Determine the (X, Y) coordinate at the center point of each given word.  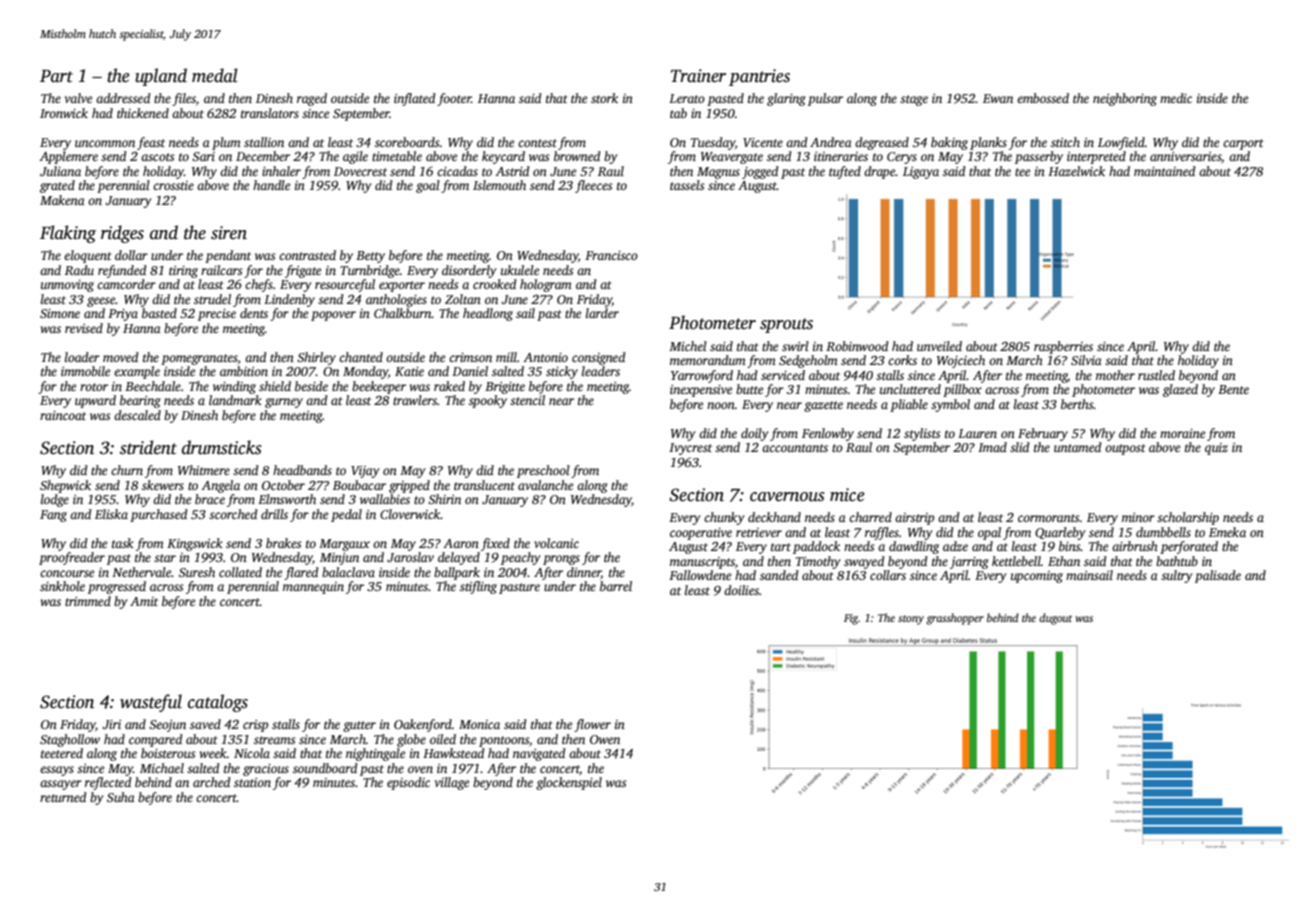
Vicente (763, 142)
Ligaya (921, 173)
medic (1176, 98)
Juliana (60, 171)
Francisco (611, 255)
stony (911, 620)
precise (217, 315)
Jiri (111, 724)
